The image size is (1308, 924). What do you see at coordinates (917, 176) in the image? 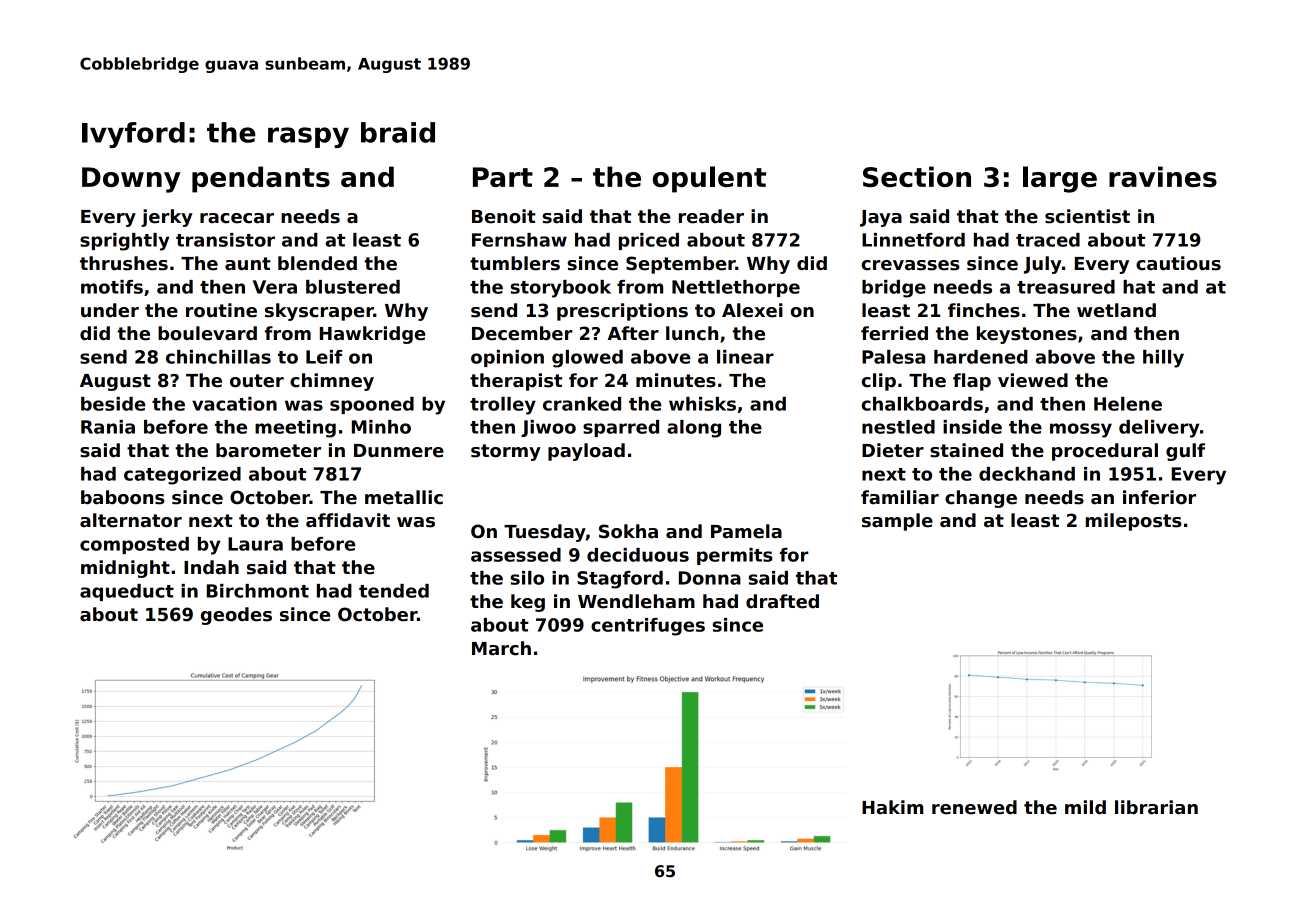
I see `Section` at bounding box center [917, 176].
